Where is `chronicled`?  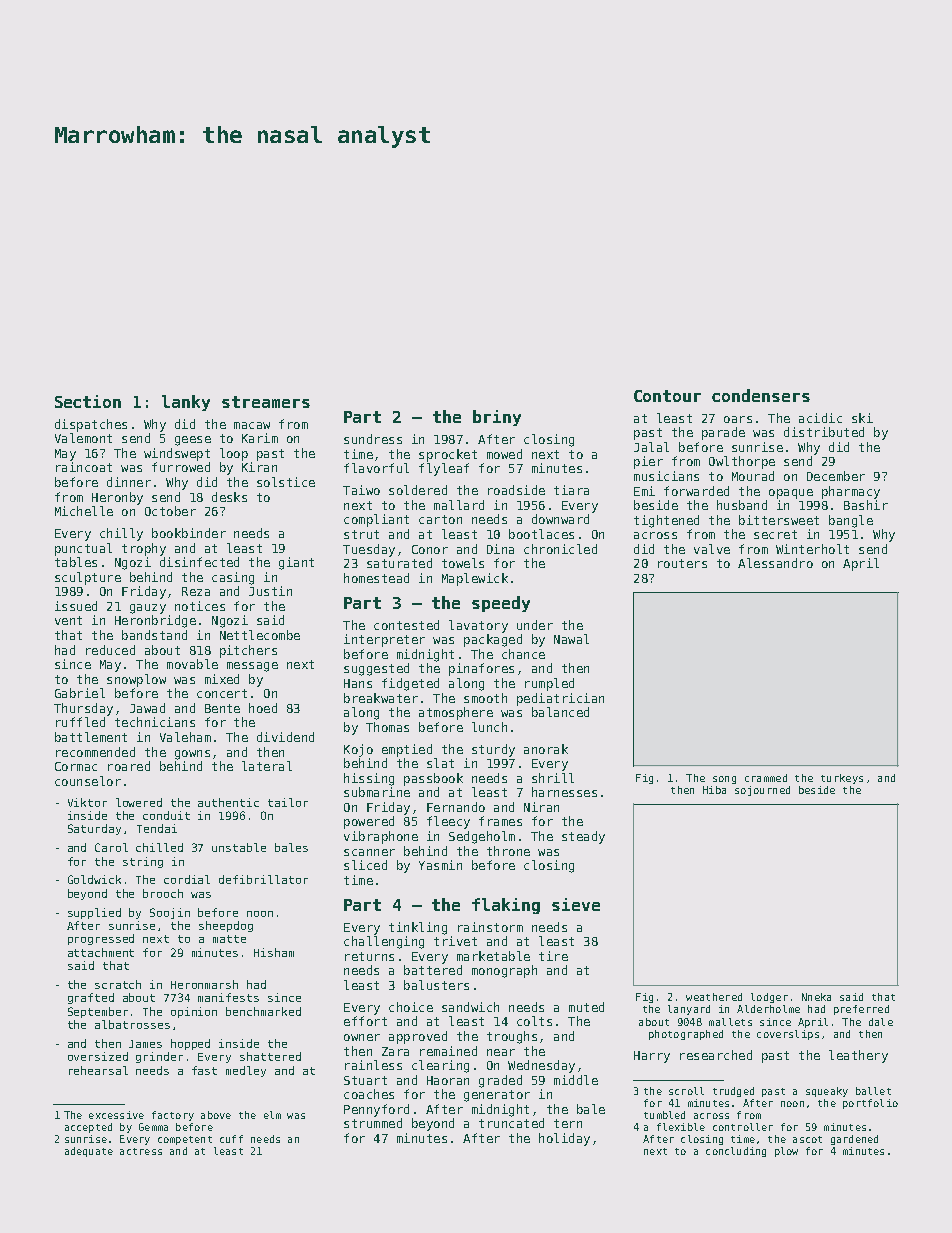
chronicled is located at coordinates (560, 549).
